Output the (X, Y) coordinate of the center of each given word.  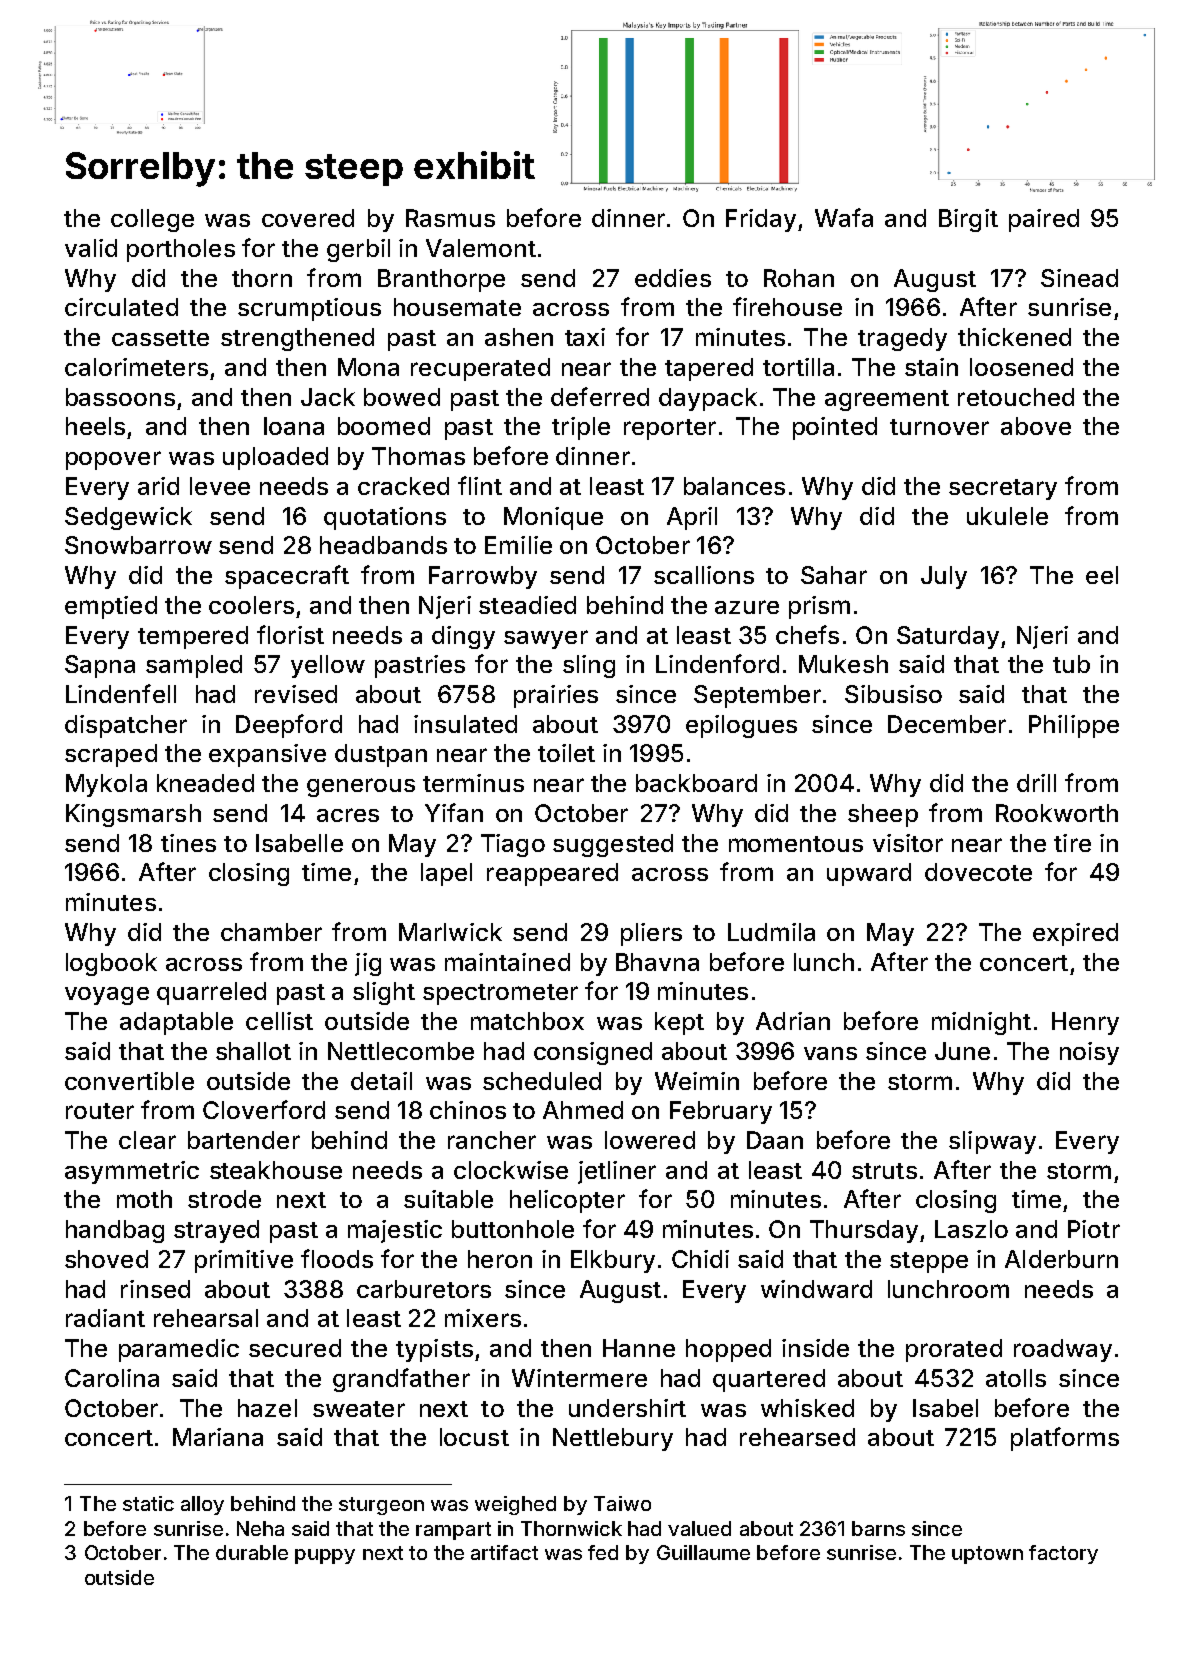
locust (474, 1437)
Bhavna (657, 962)
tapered (709, 369)
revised (296, 694)
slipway (992, 1142)
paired (1044, 220)
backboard (696, 783)
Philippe (1074, 726)
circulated (121, 307)
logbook (111, 964)
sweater (359, 1409)
